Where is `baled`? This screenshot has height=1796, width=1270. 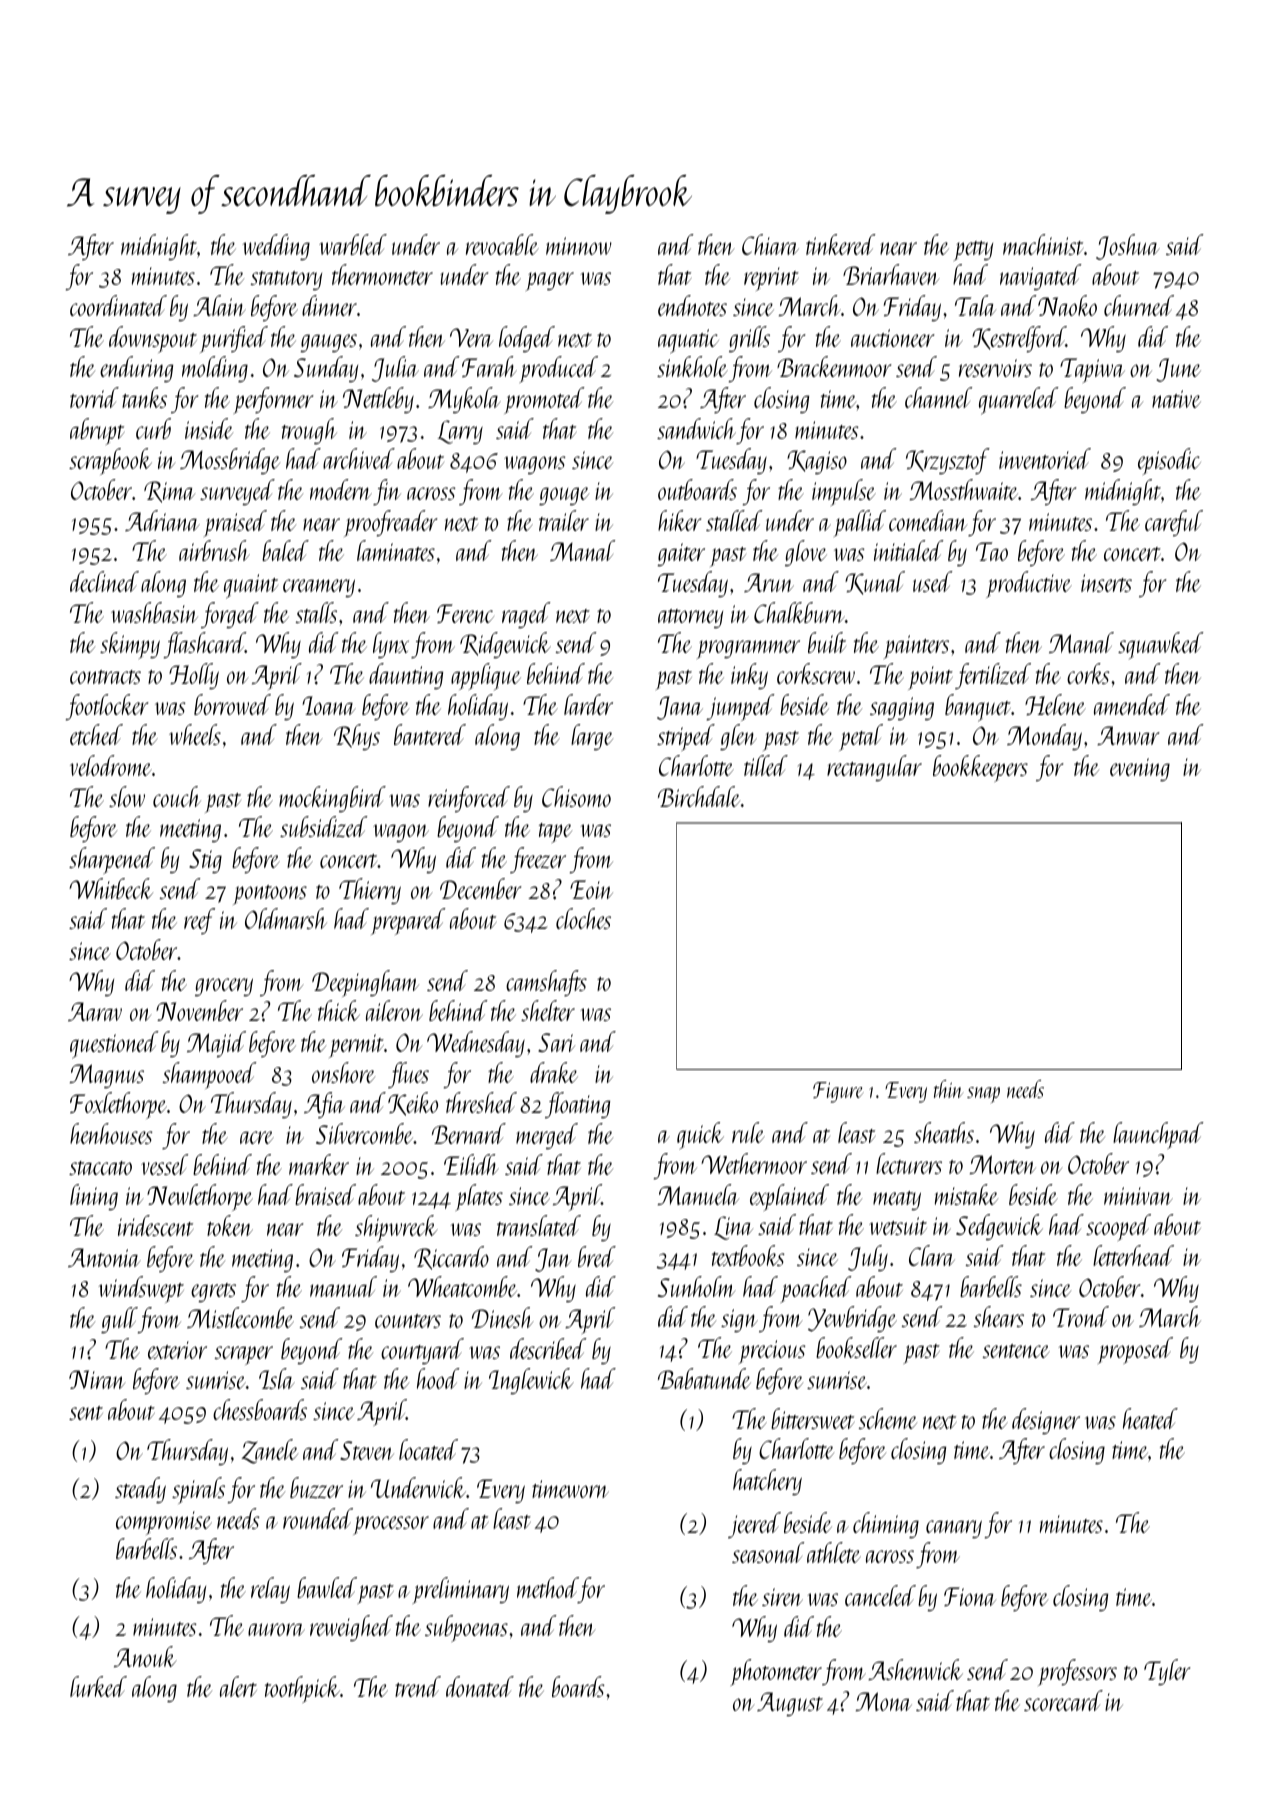 baled is located at coordinates (285, 550).
